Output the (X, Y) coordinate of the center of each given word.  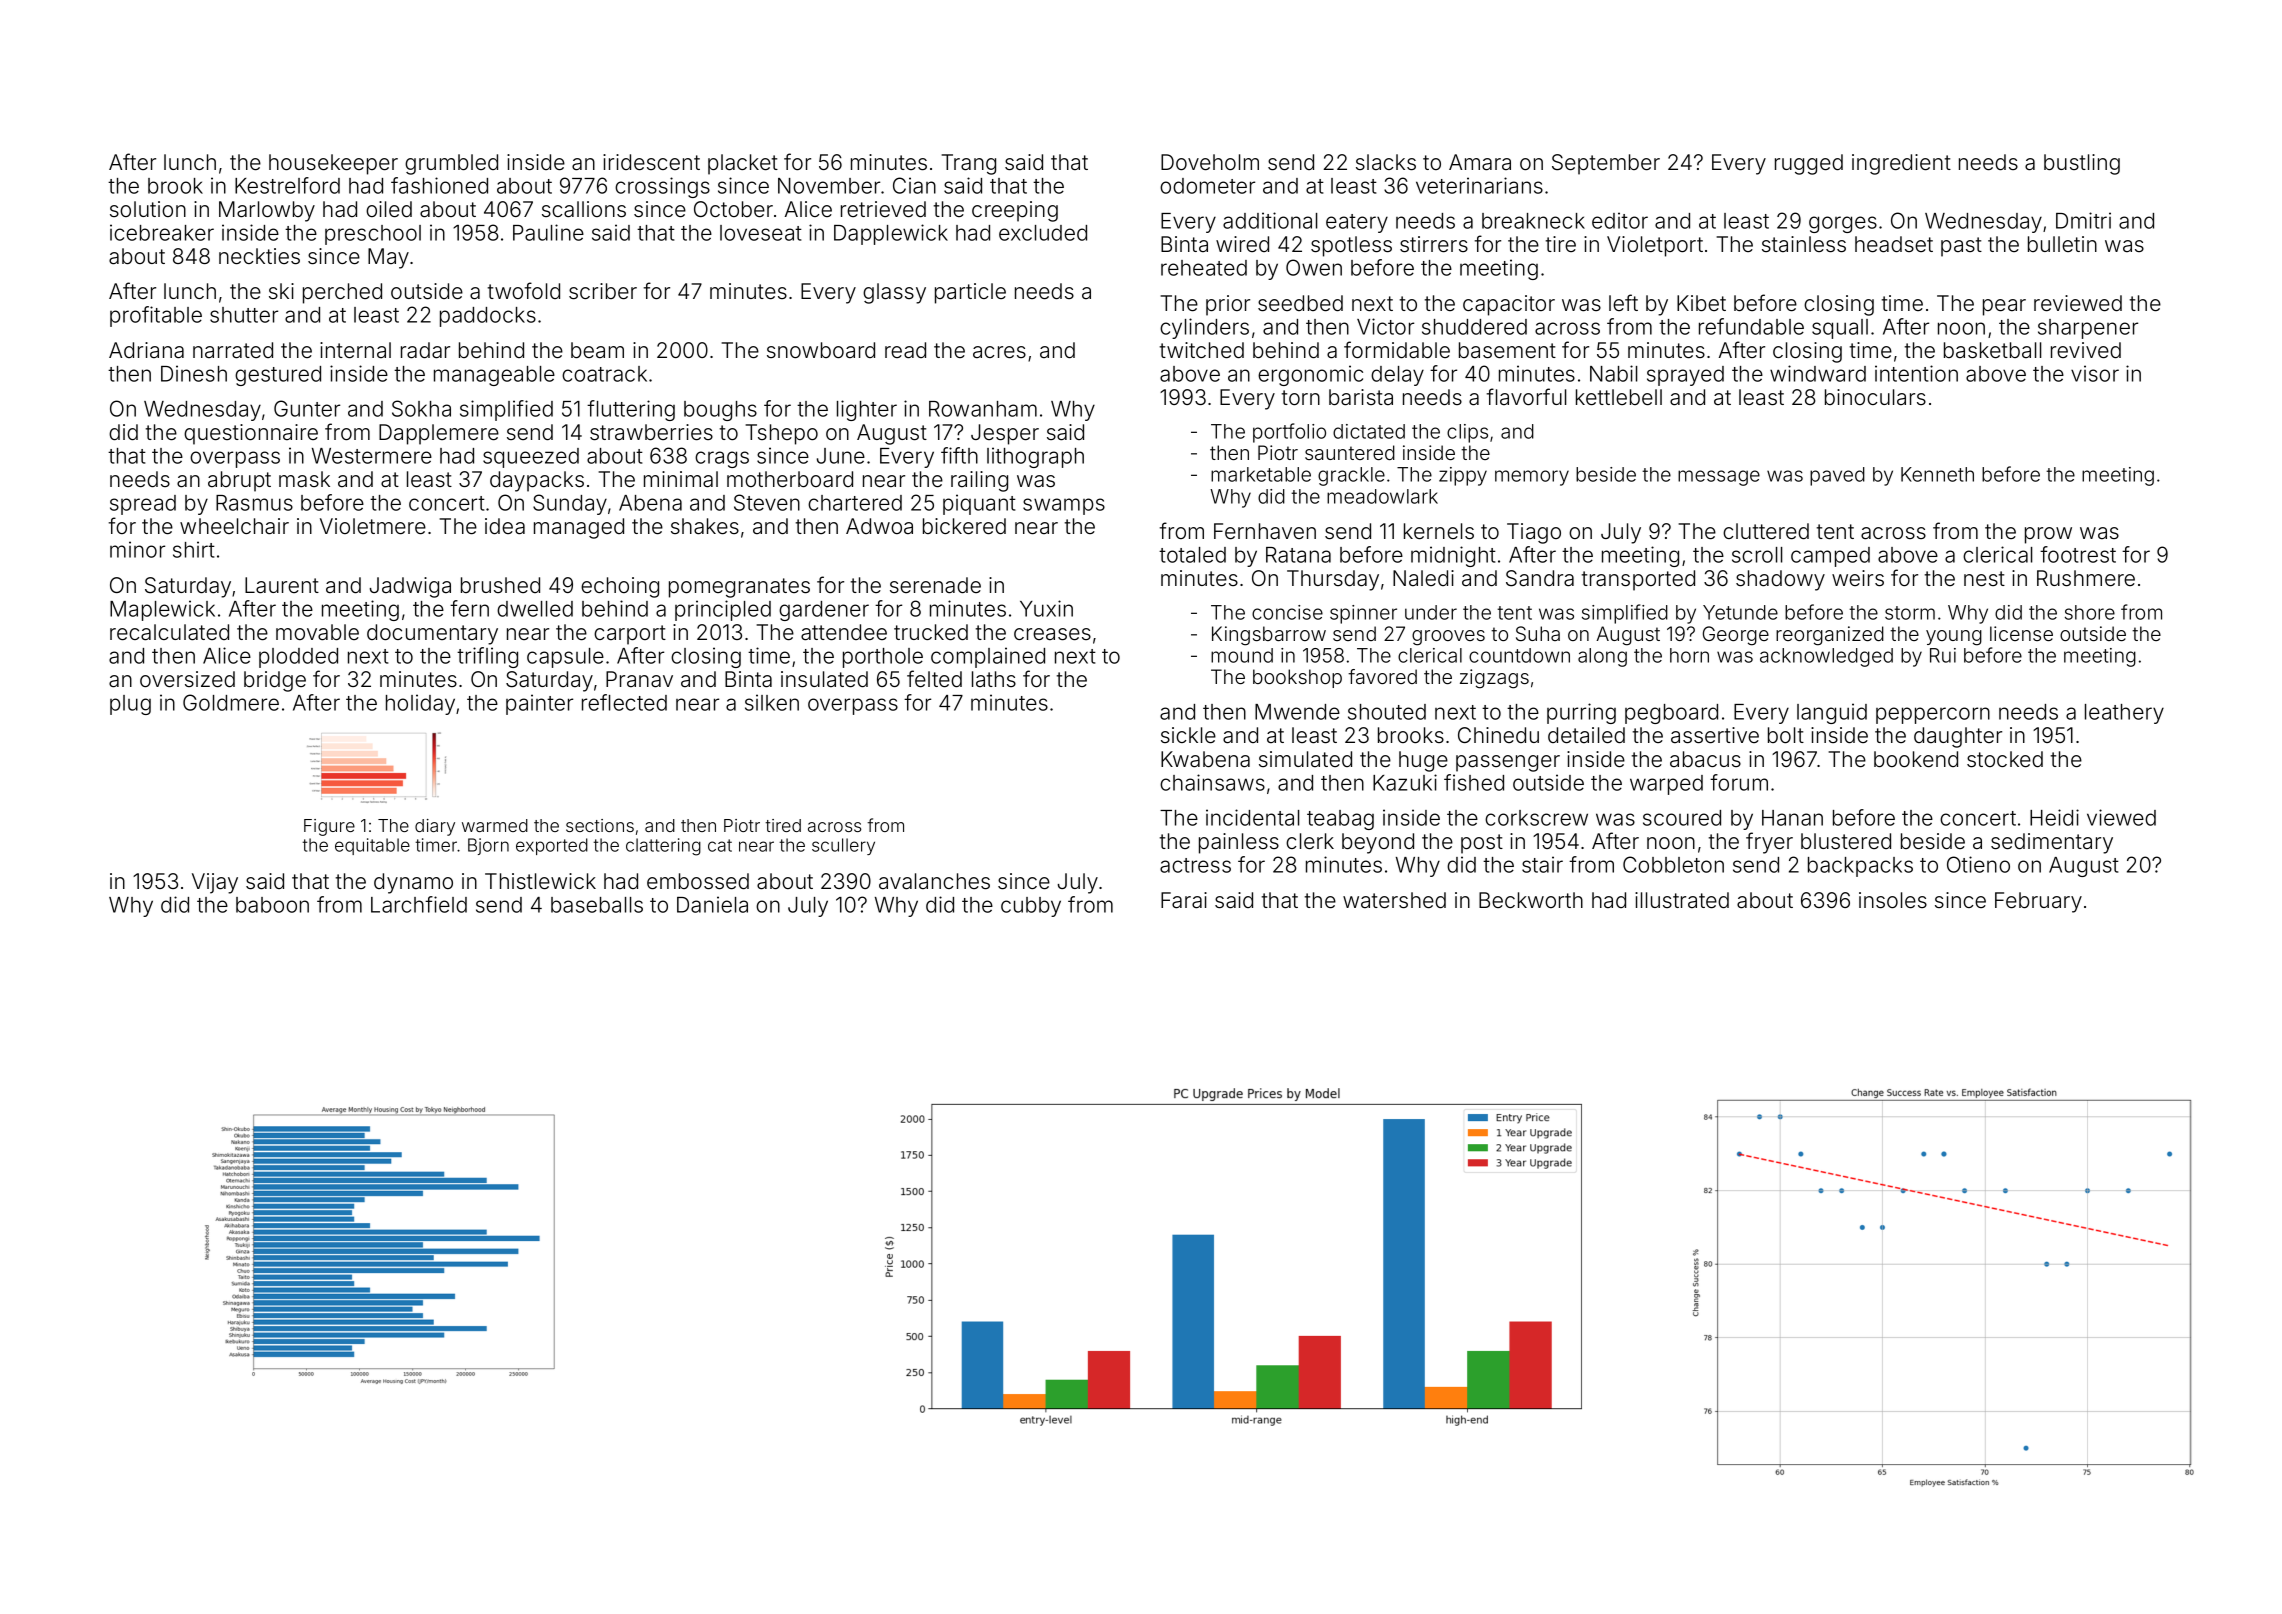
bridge (275, 681)
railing (979, 481)
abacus (1705, 759)
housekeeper (333, 164)
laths (994, 679)
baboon (272, 905)
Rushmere (2086, 578)
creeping (1015, 211)
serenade (935, 585)
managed (579, 528)
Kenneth (1937, 474)
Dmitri (2083, 220)
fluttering (631, 410)
